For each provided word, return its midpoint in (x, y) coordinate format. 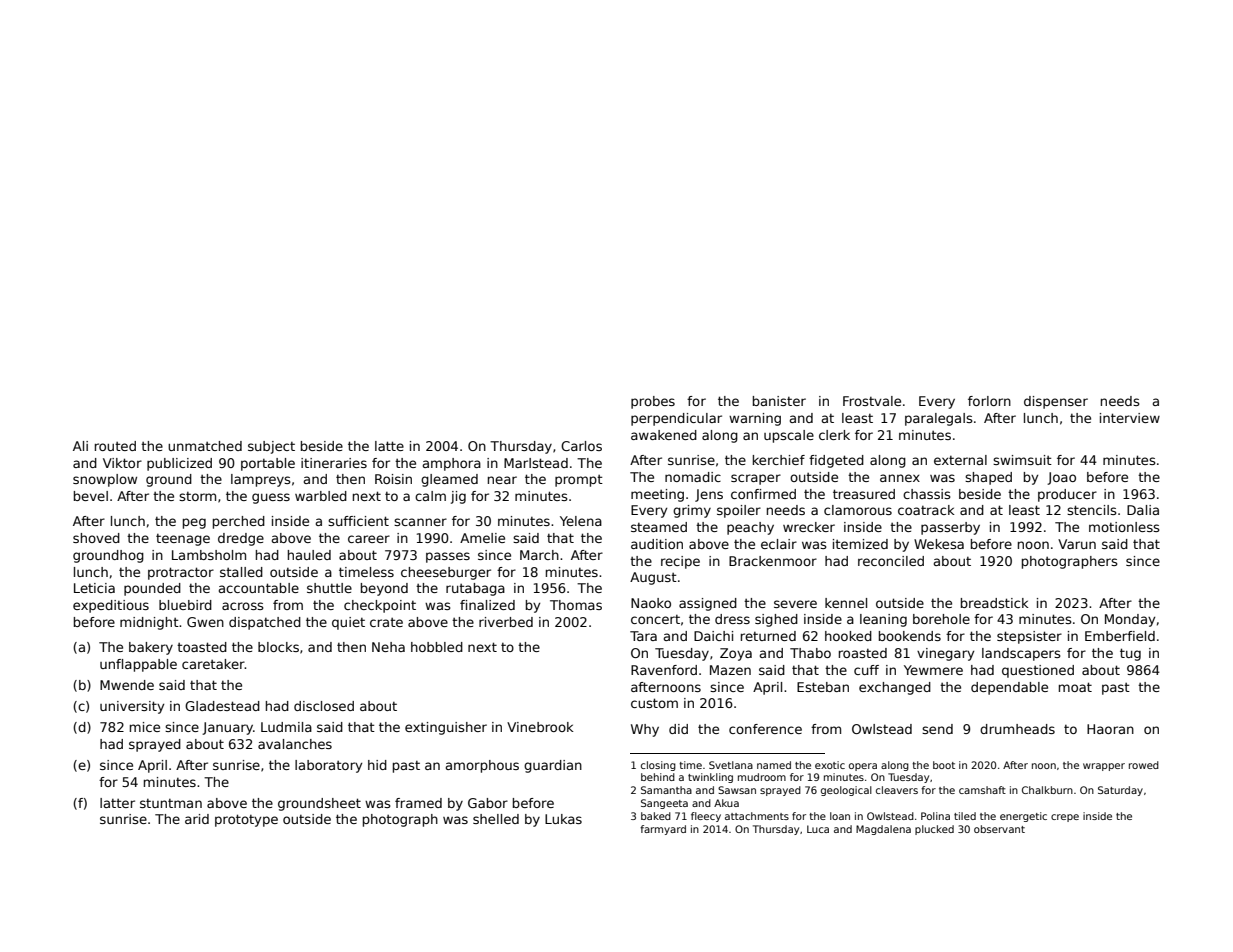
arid (197, 819)
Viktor (122, 463)
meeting (657, 495)
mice (145, 727)
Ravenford (664, 670)
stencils (1092, 510)
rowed (1144, 765)
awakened (664, 435)
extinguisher (446, 728)
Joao (1061, 478)
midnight (149, 623)
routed (115, 446)
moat (1075, 687)
